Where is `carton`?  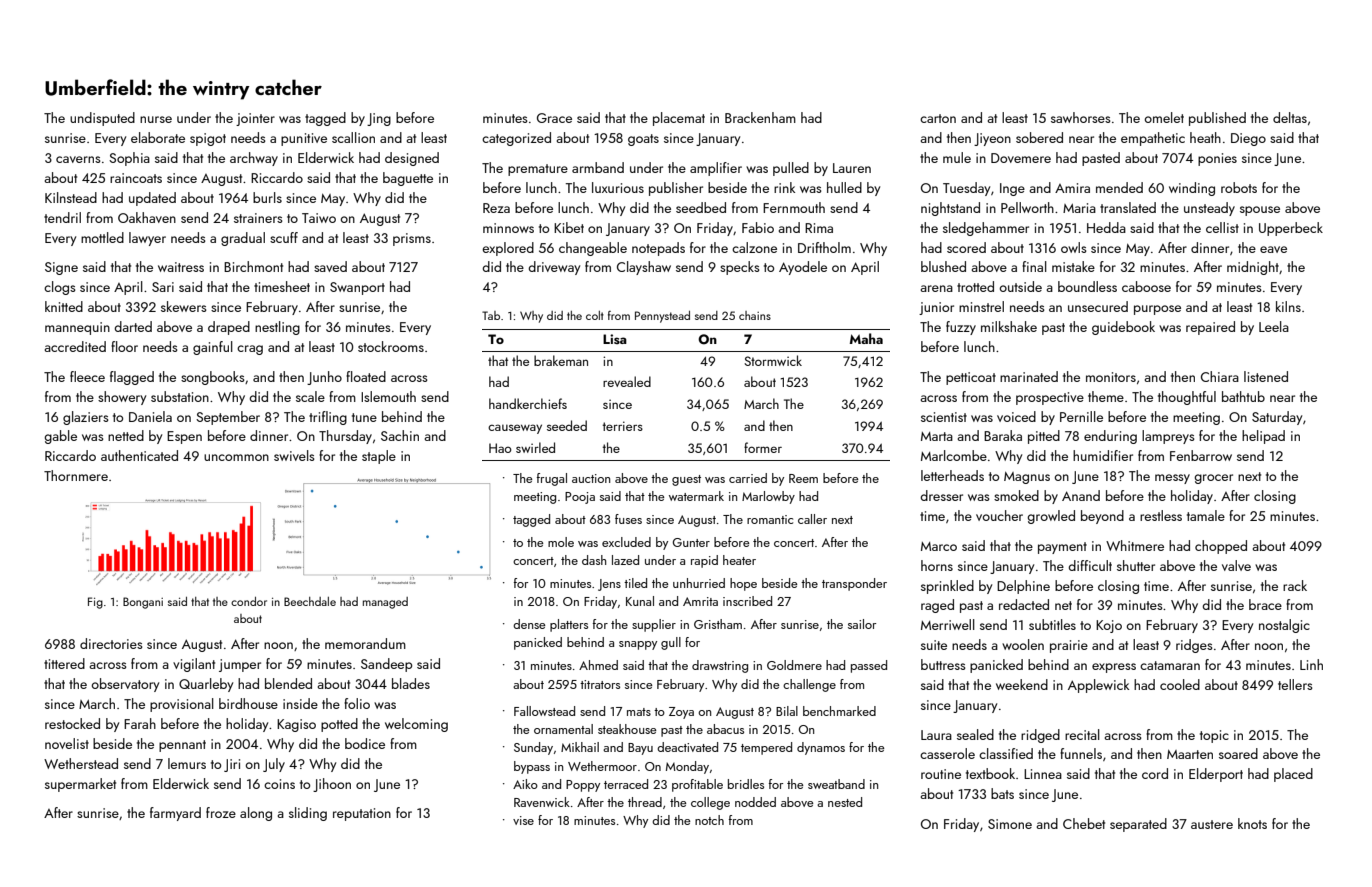 carton is located at coordinates (938, 118).
